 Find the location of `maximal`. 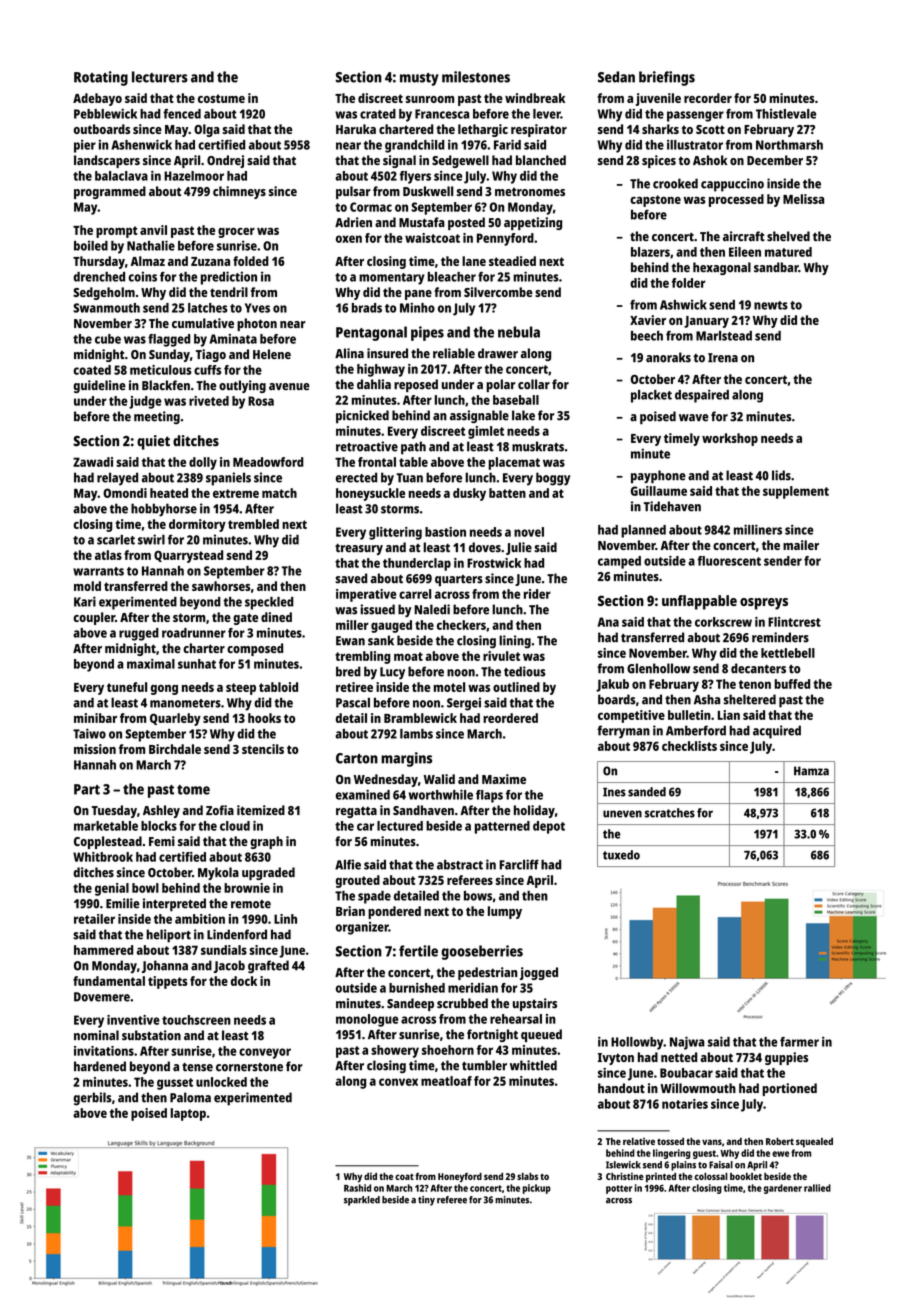

maximal is located at coordinates (151, 664).
